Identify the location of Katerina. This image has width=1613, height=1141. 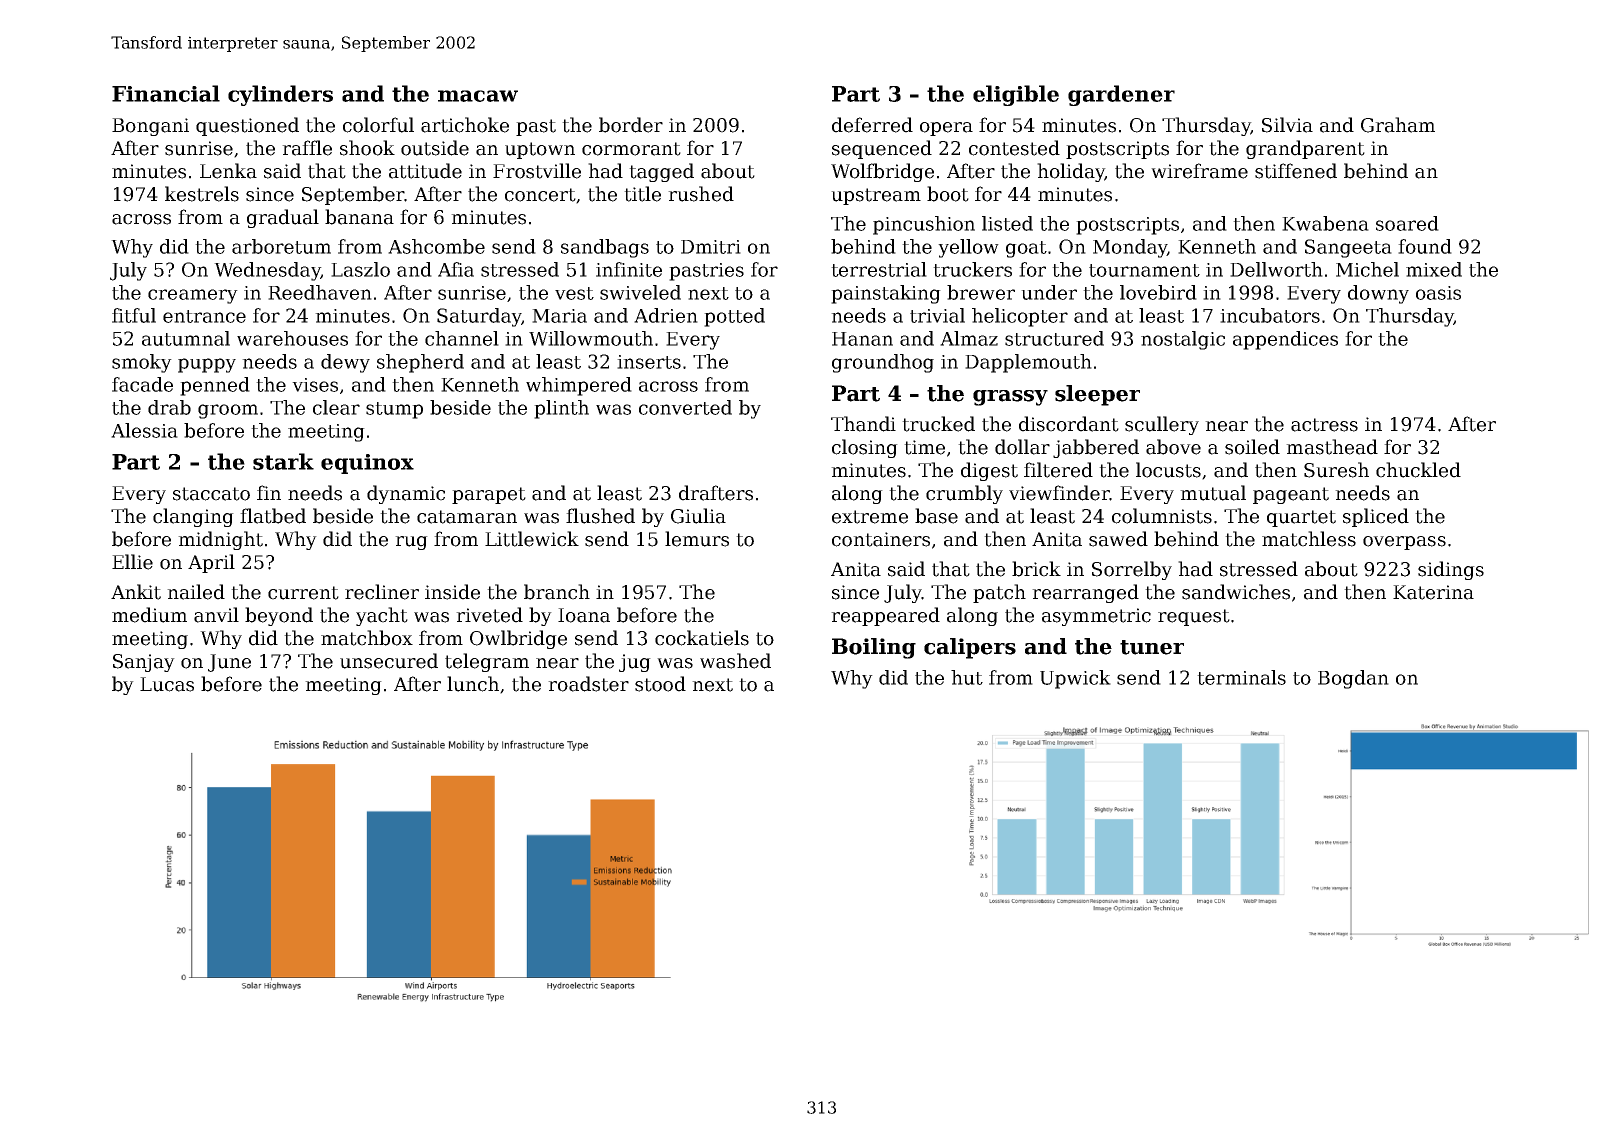
(1433, 592).
